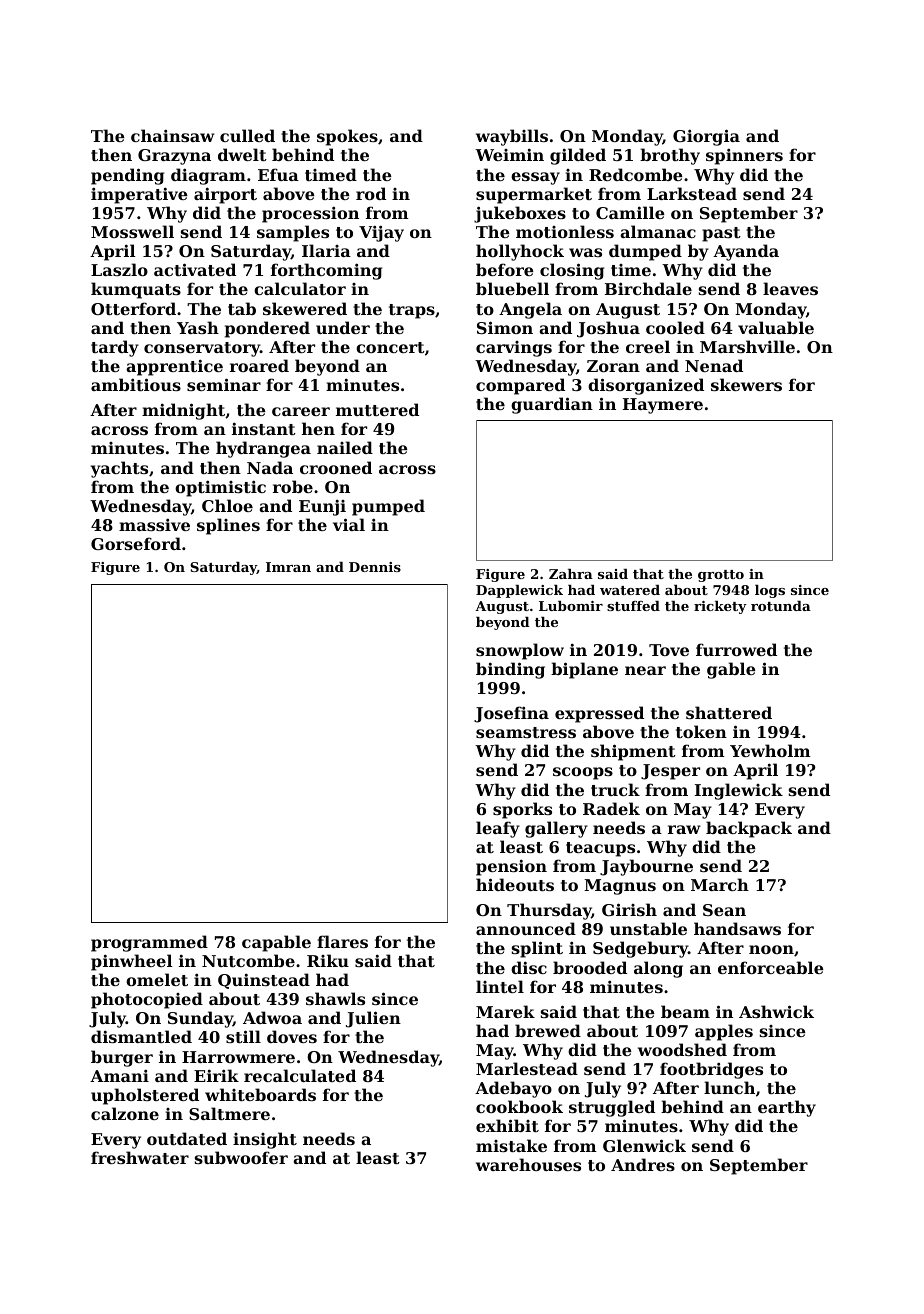  Describe the element at coordinates (636, 174) in the screenshot. I see `Redcombe` at that location.
